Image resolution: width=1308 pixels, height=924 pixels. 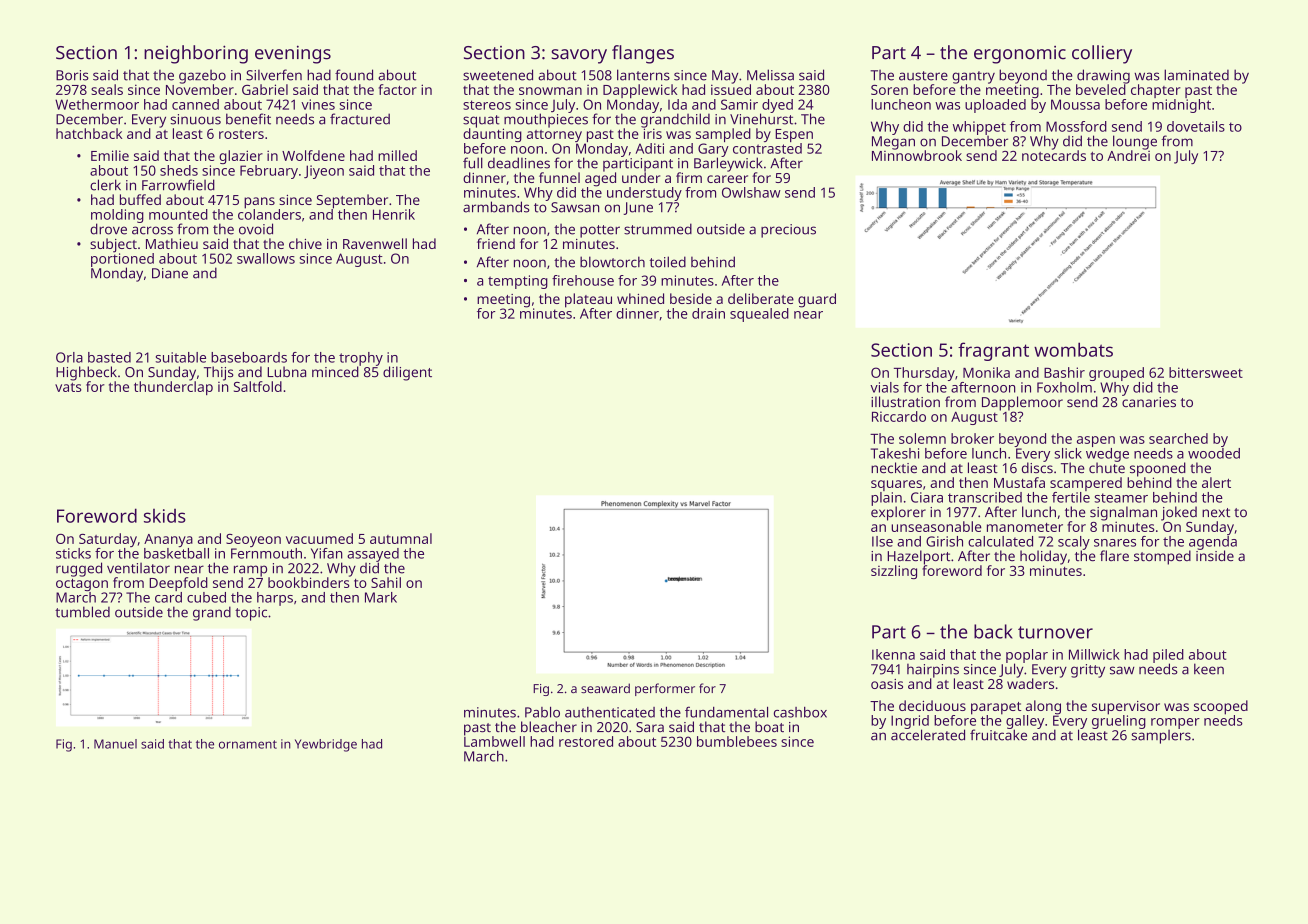 What do you see at coordinates (894, 468) in the screenshot?
I see `necktie` at bounding box center [894, 468].
